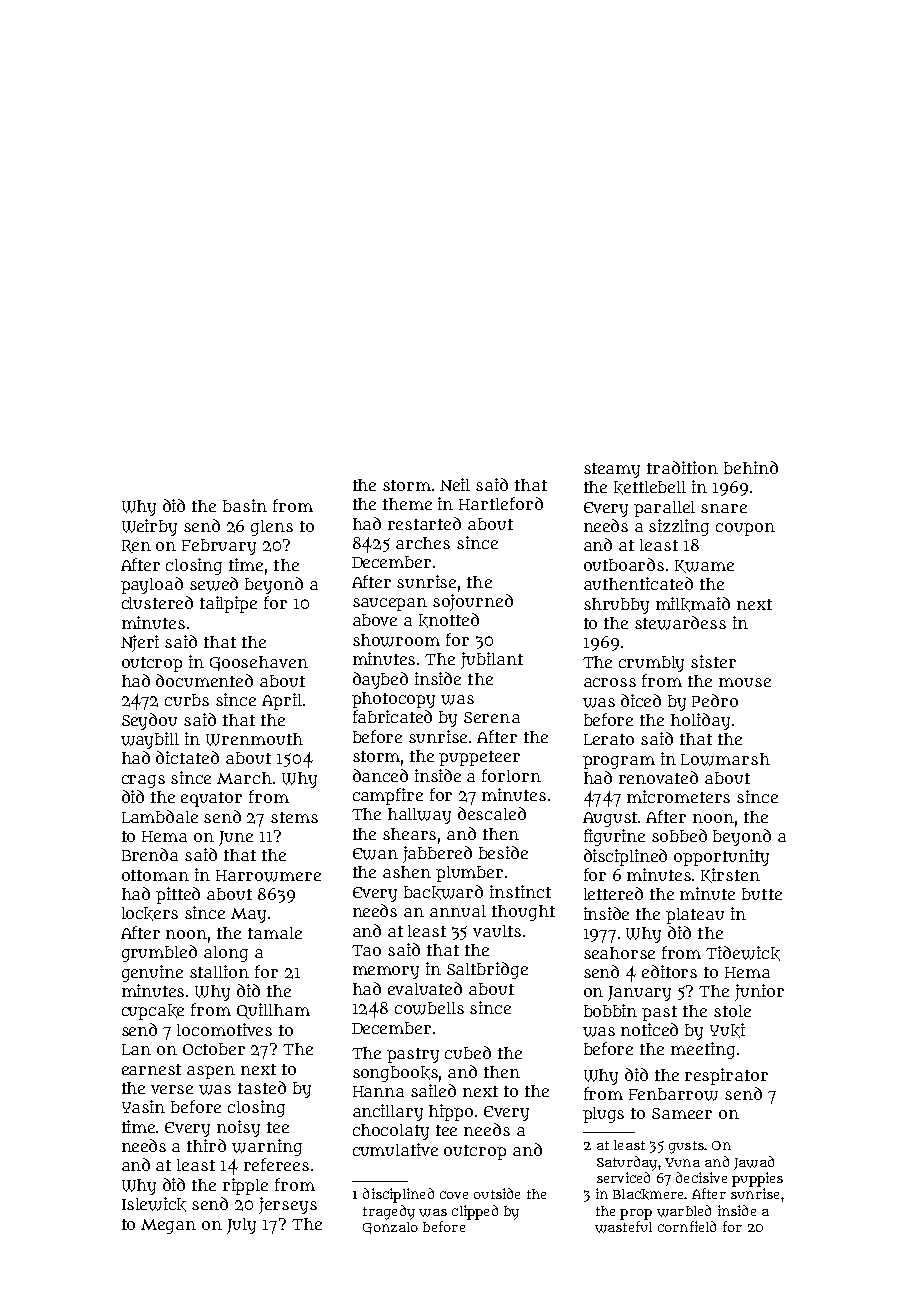 This page has height=1316, width=908. What do you see at coordinates (682, 467) in the page?
I see `tradition` at bounding box center [682, 467].
